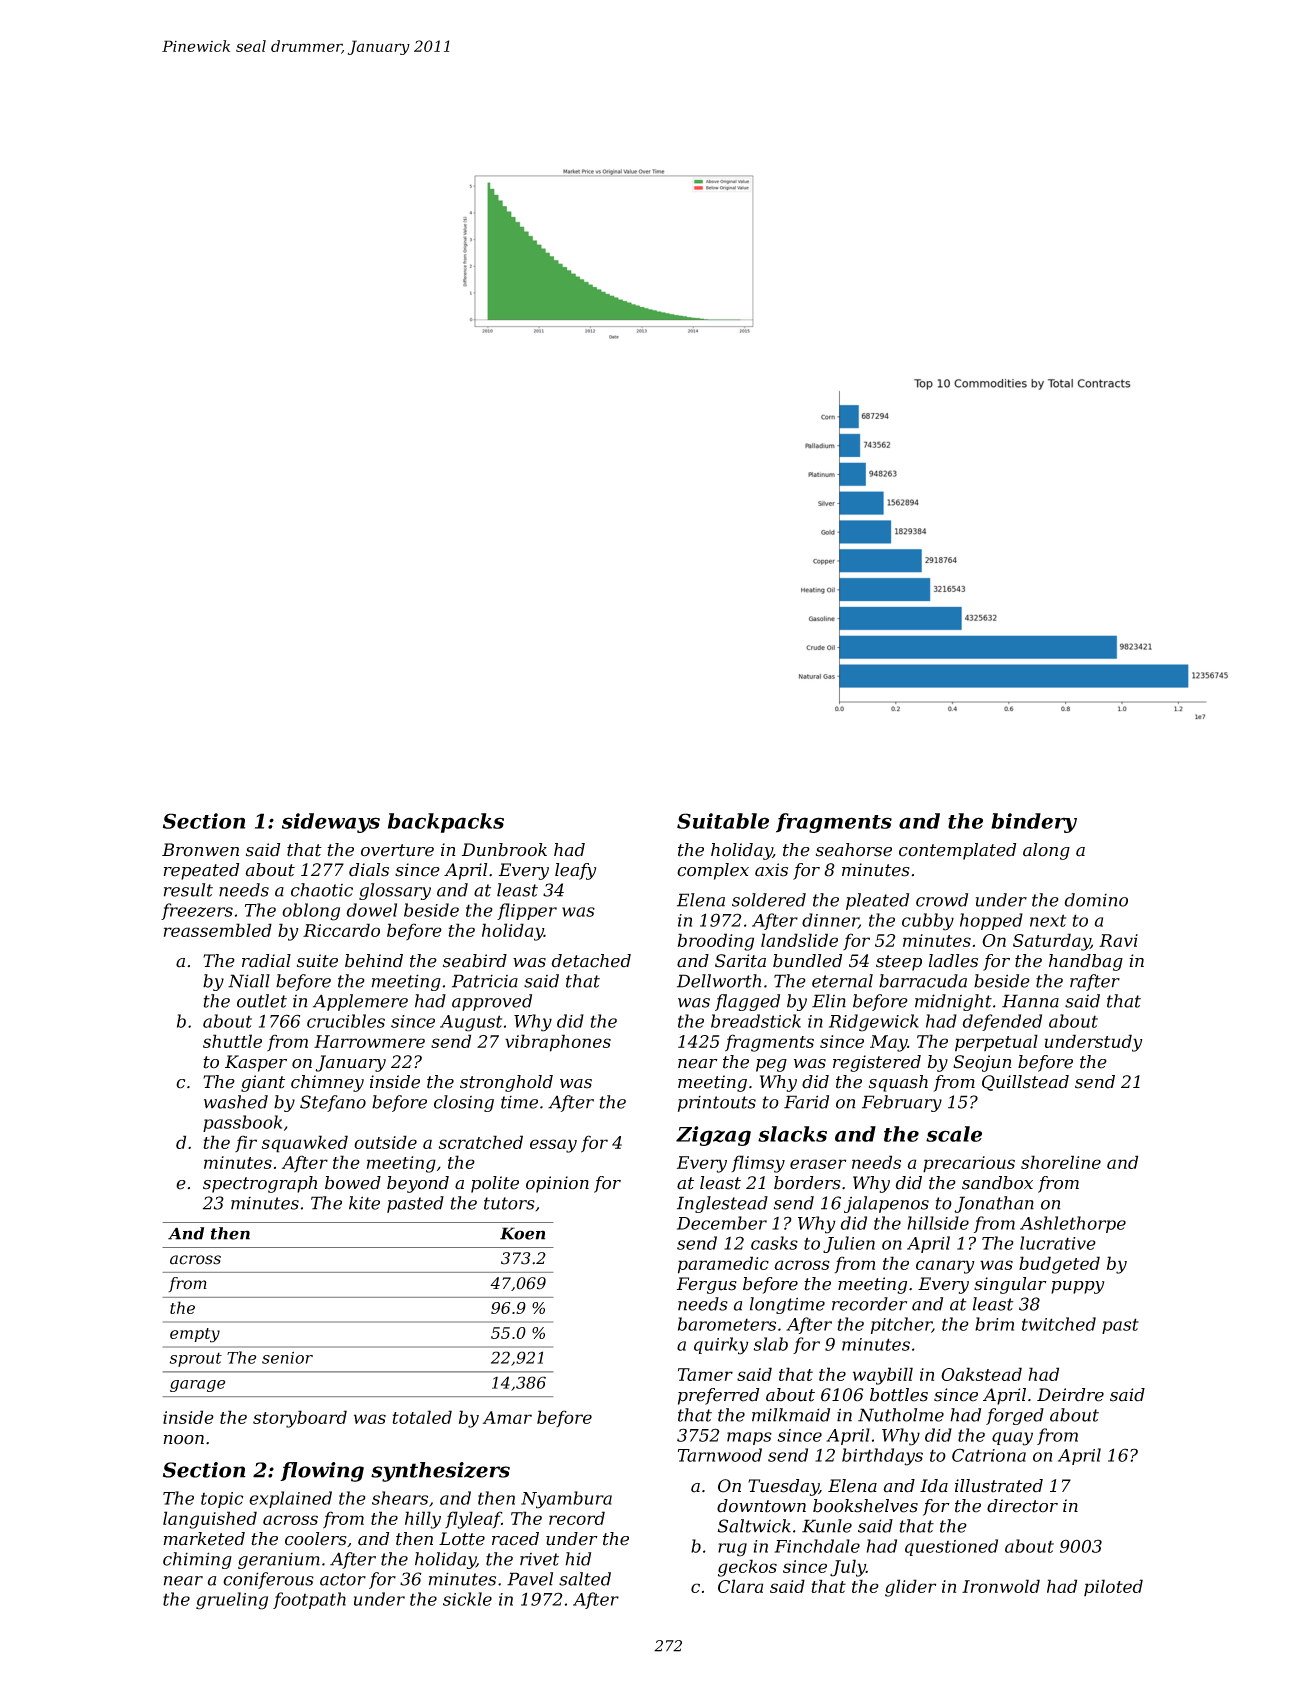 The width and height of the image is (1309, 1694). What do you see at coordinates (877, 1063) in the image?
I see `registered` at bounding box center [877, 1063].
